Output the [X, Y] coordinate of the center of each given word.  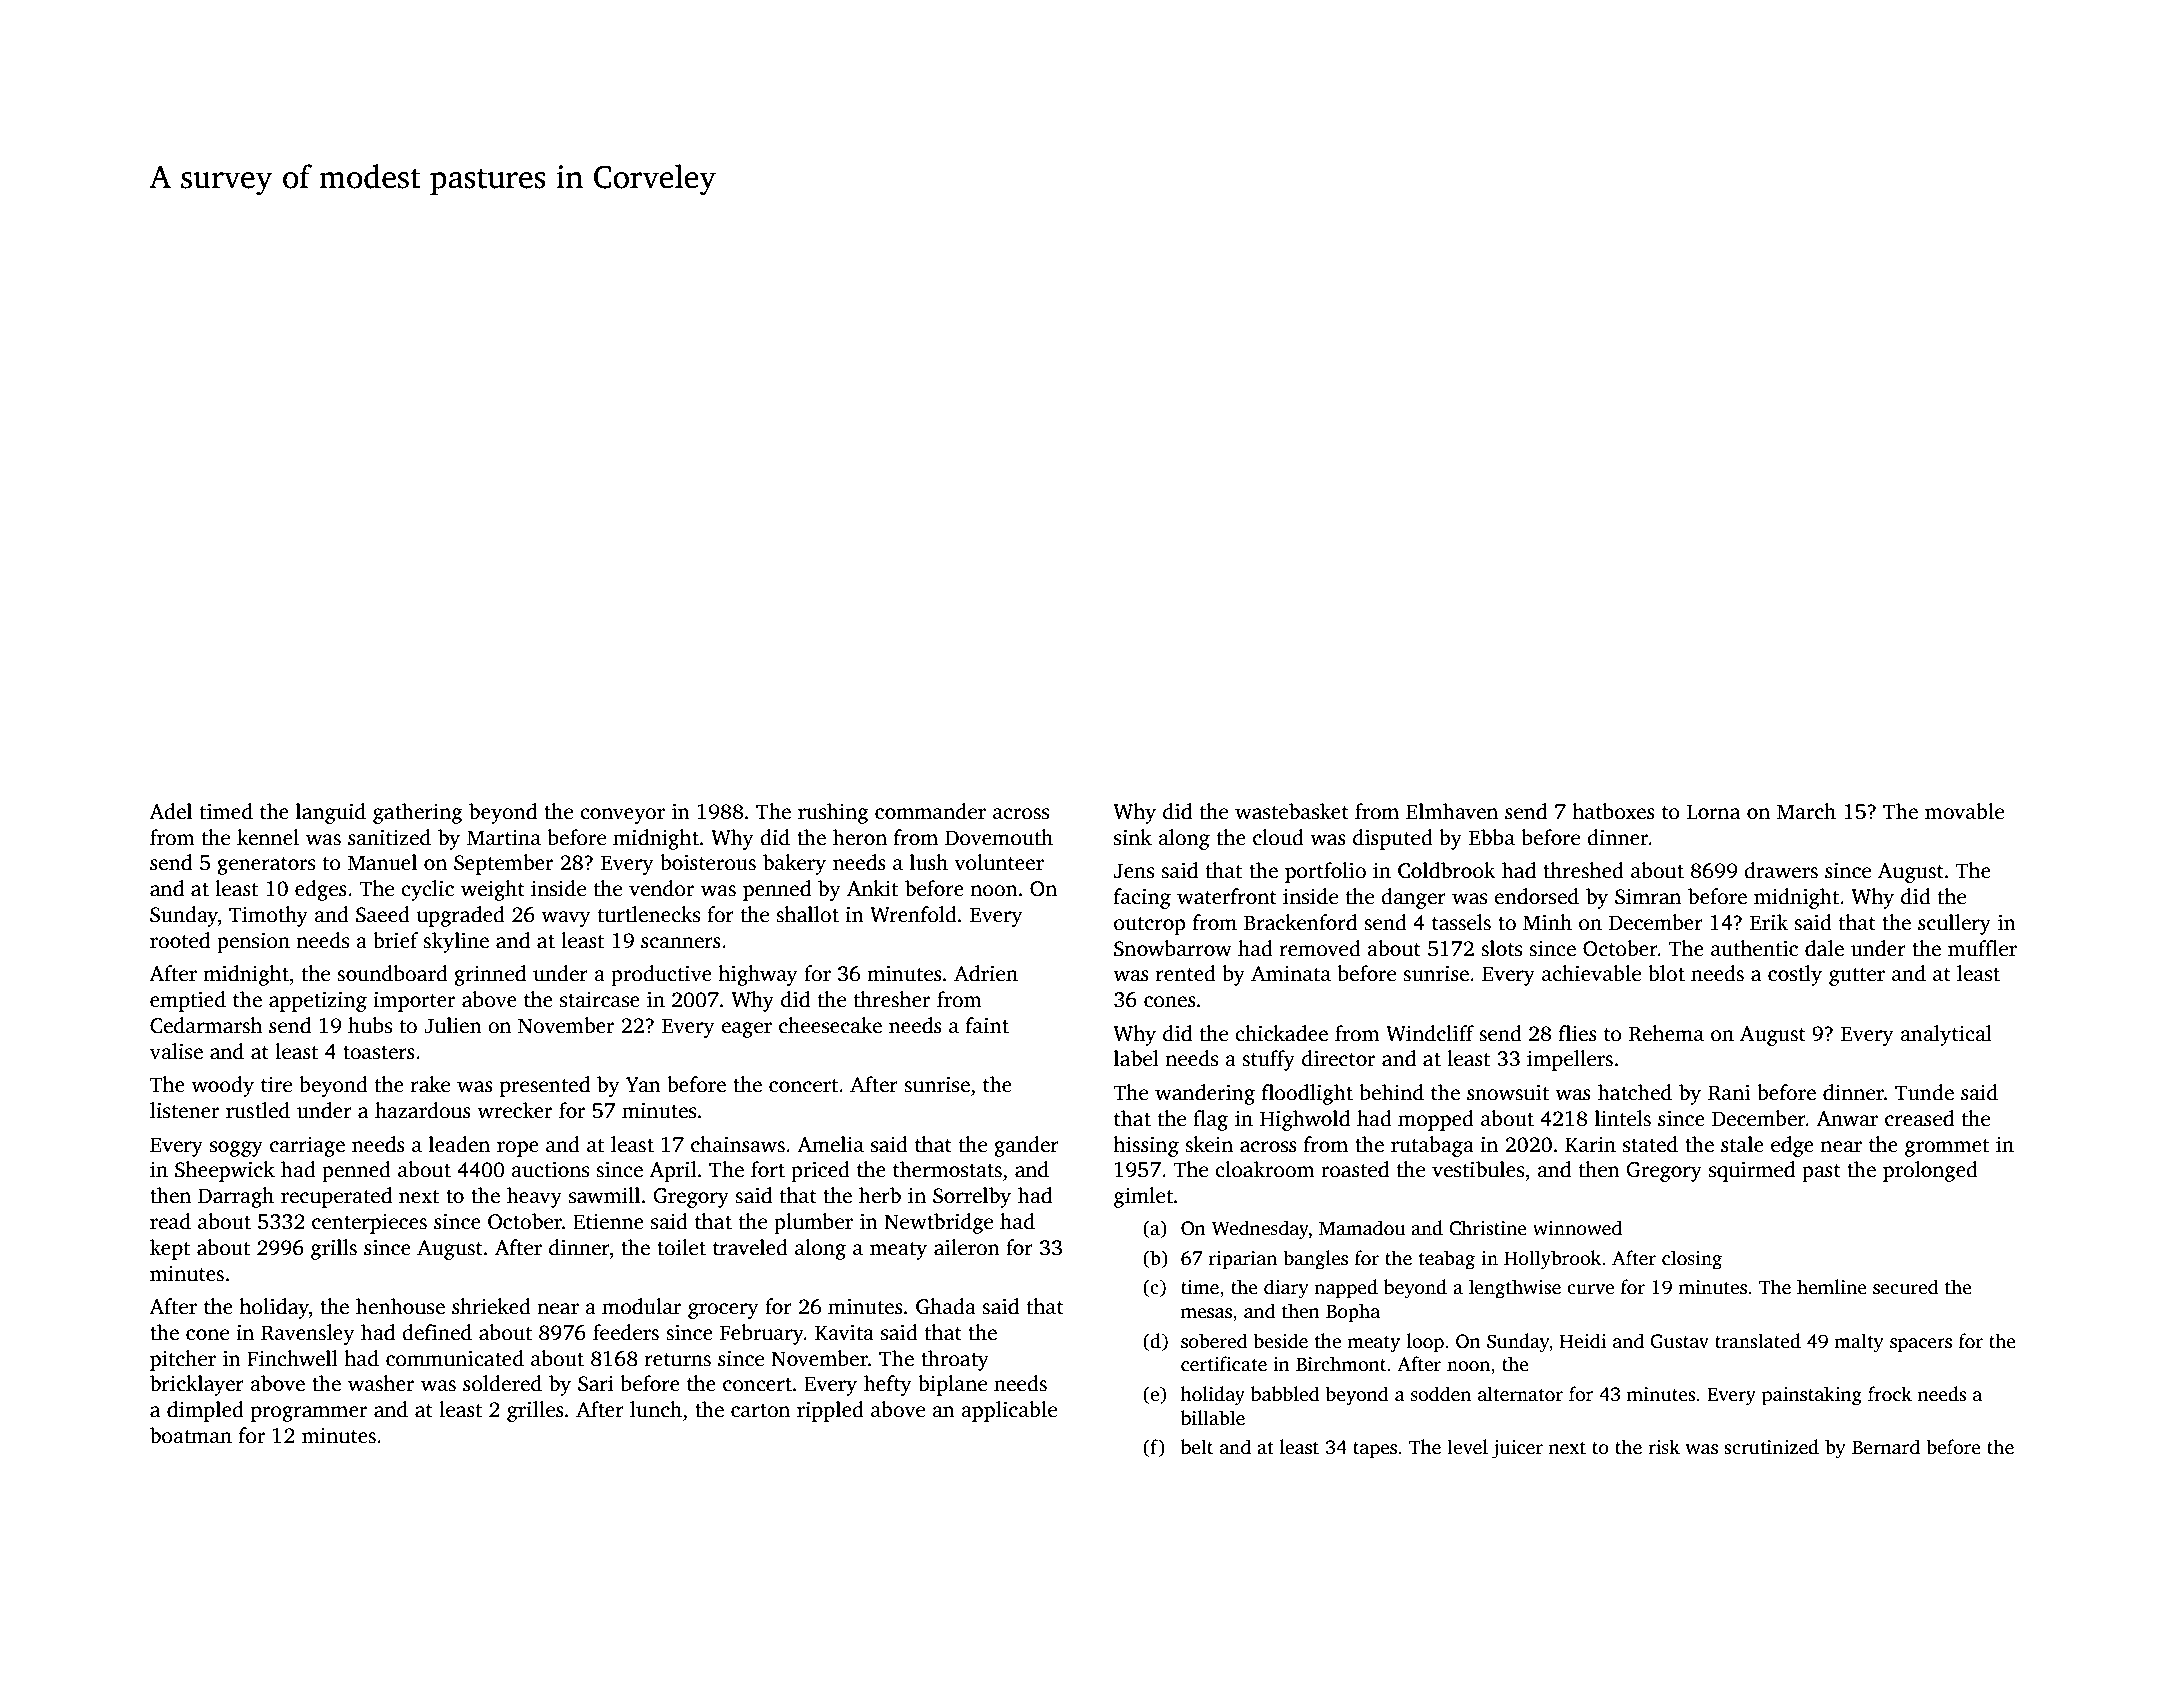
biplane [952, 1385]
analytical [1946, 1035]
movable [1964, 811]
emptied [188, 1001]
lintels [1623, 1118]
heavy [534, 1197]
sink [1133, 837]
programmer [309, 1414]
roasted [1355, 1169]
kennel [268, 837]
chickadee [1281, 1033]
